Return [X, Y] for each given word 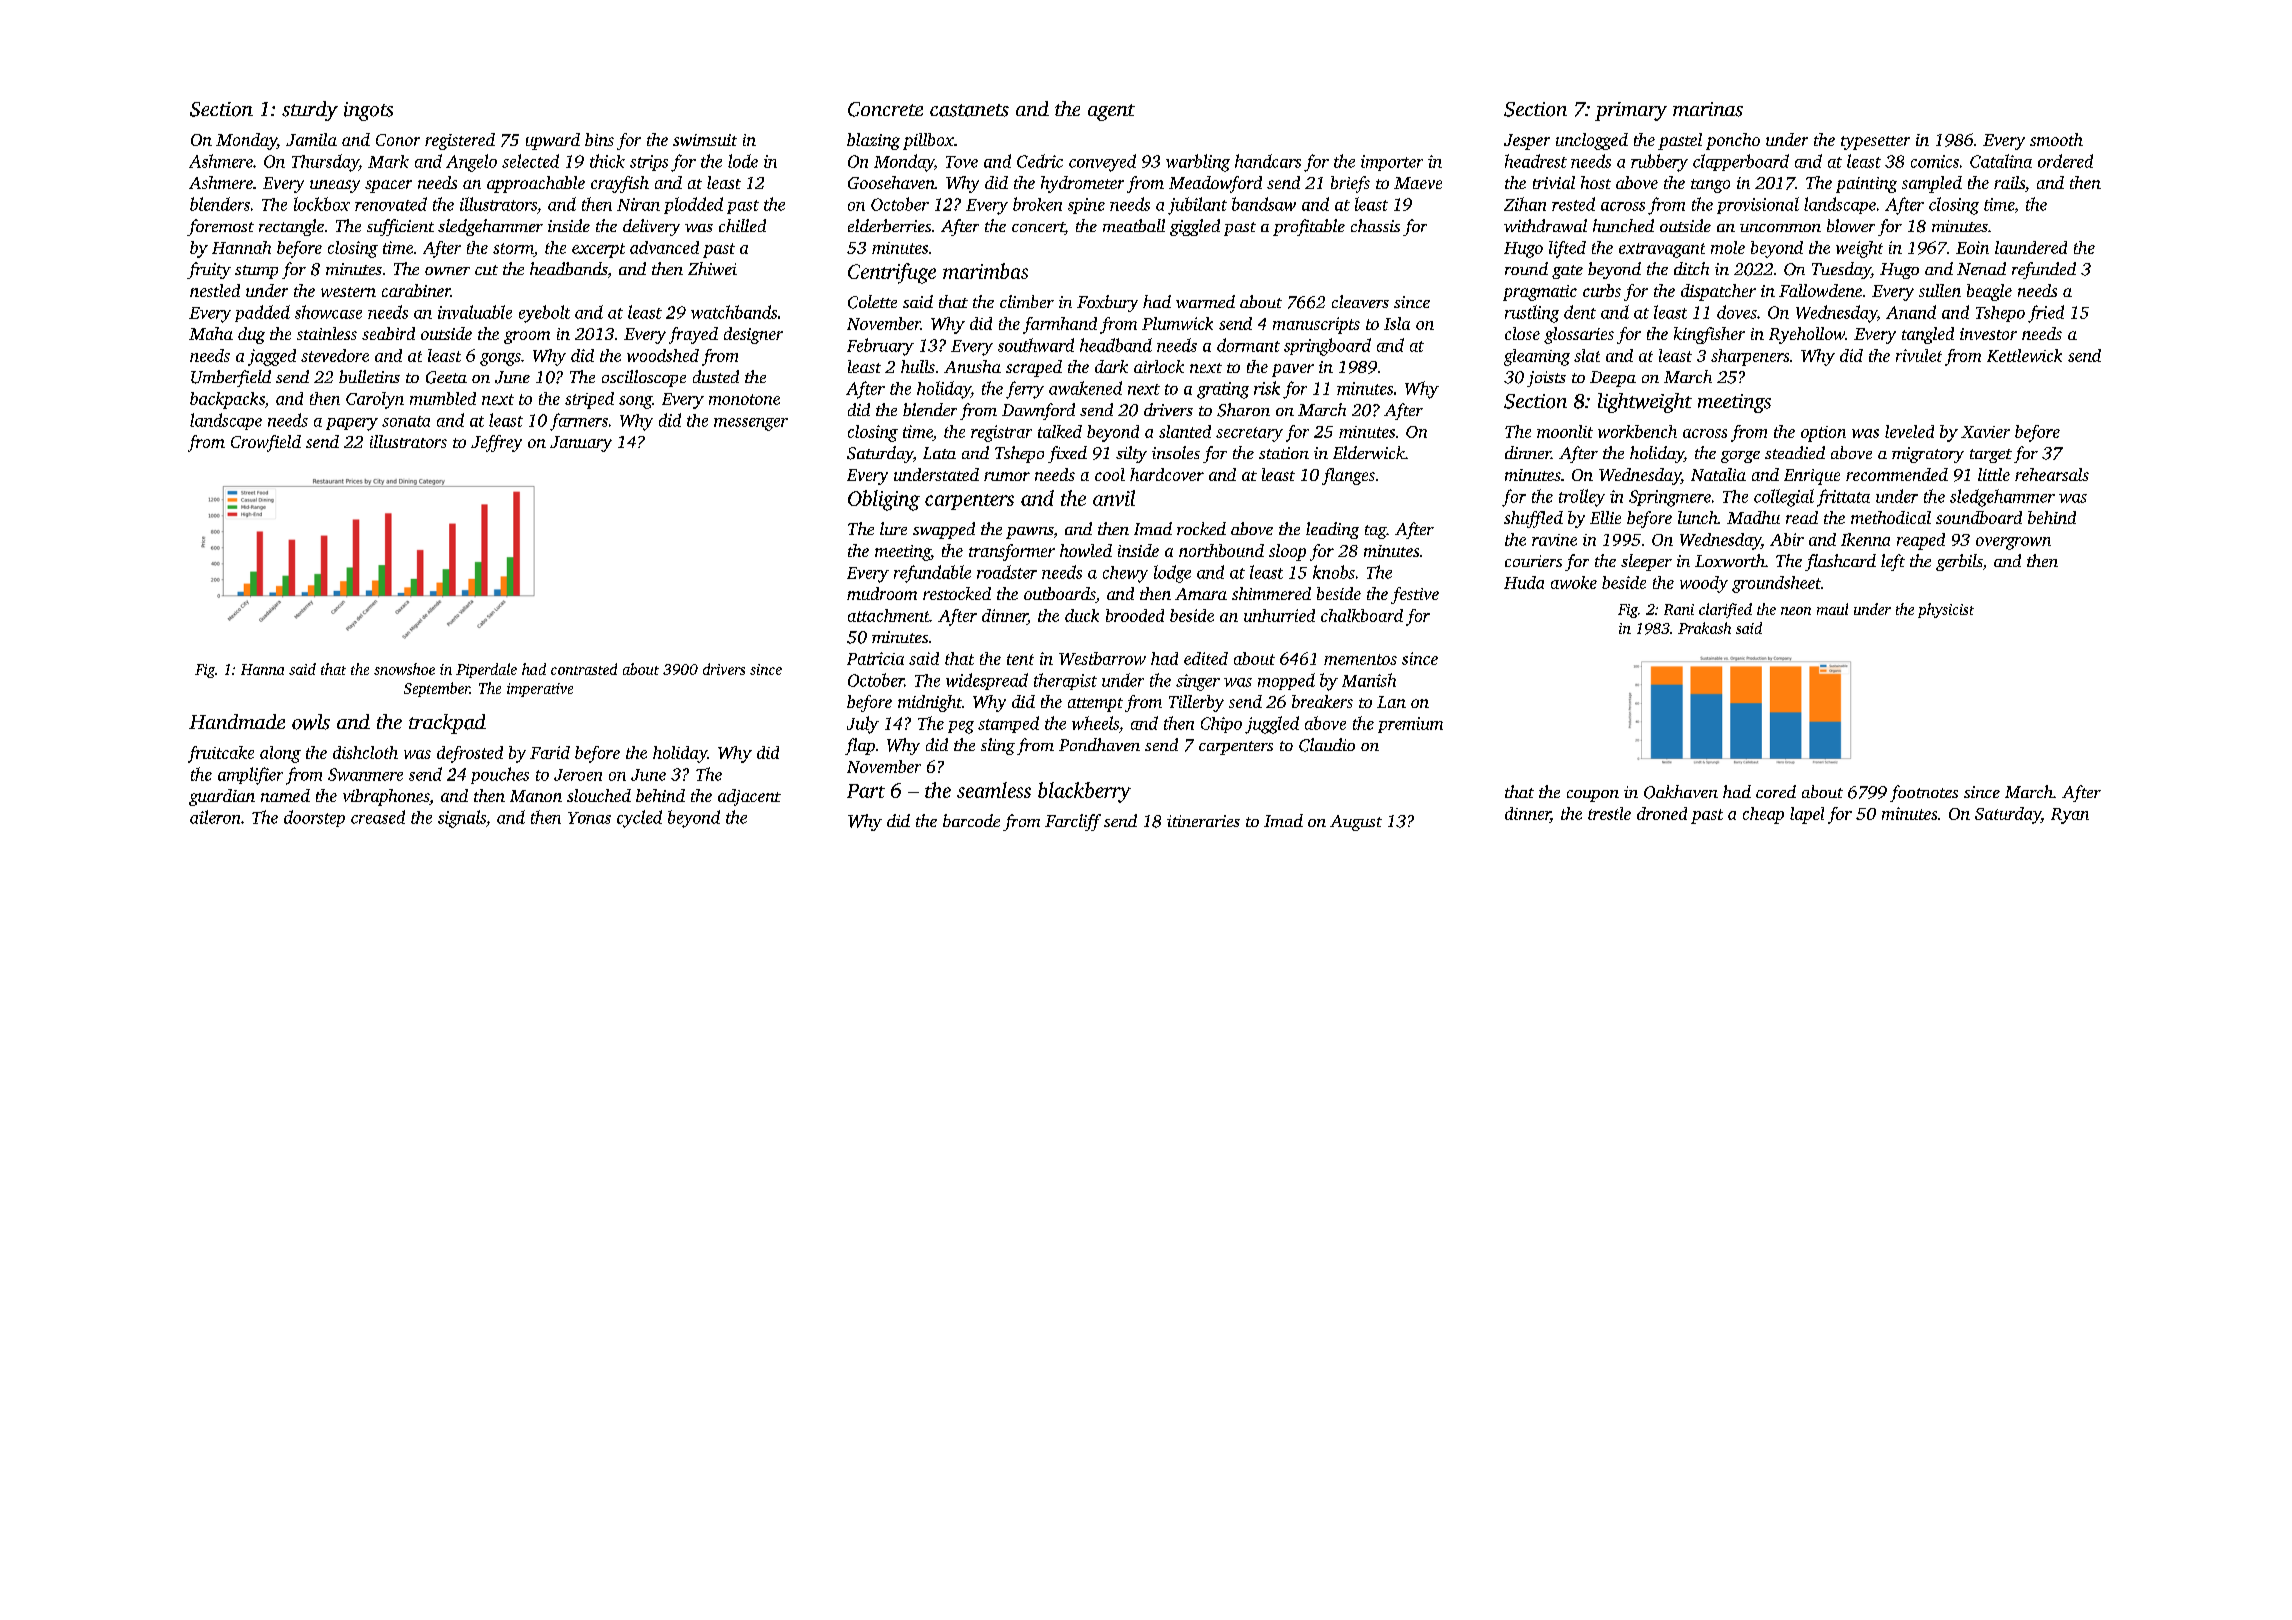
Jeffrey [496, 443]
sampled [1932, 184]
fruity [209, 270]
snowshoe [404, 669]
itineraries [1203, 821]
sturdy [310, 111]
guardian [222, 797]
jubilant [1197, 206]
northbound [1221, 550]
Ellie [1605, 517]
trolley [1582, 498]
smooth [2056, 139]
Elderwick [1369, 452]
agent [1111, 112]
